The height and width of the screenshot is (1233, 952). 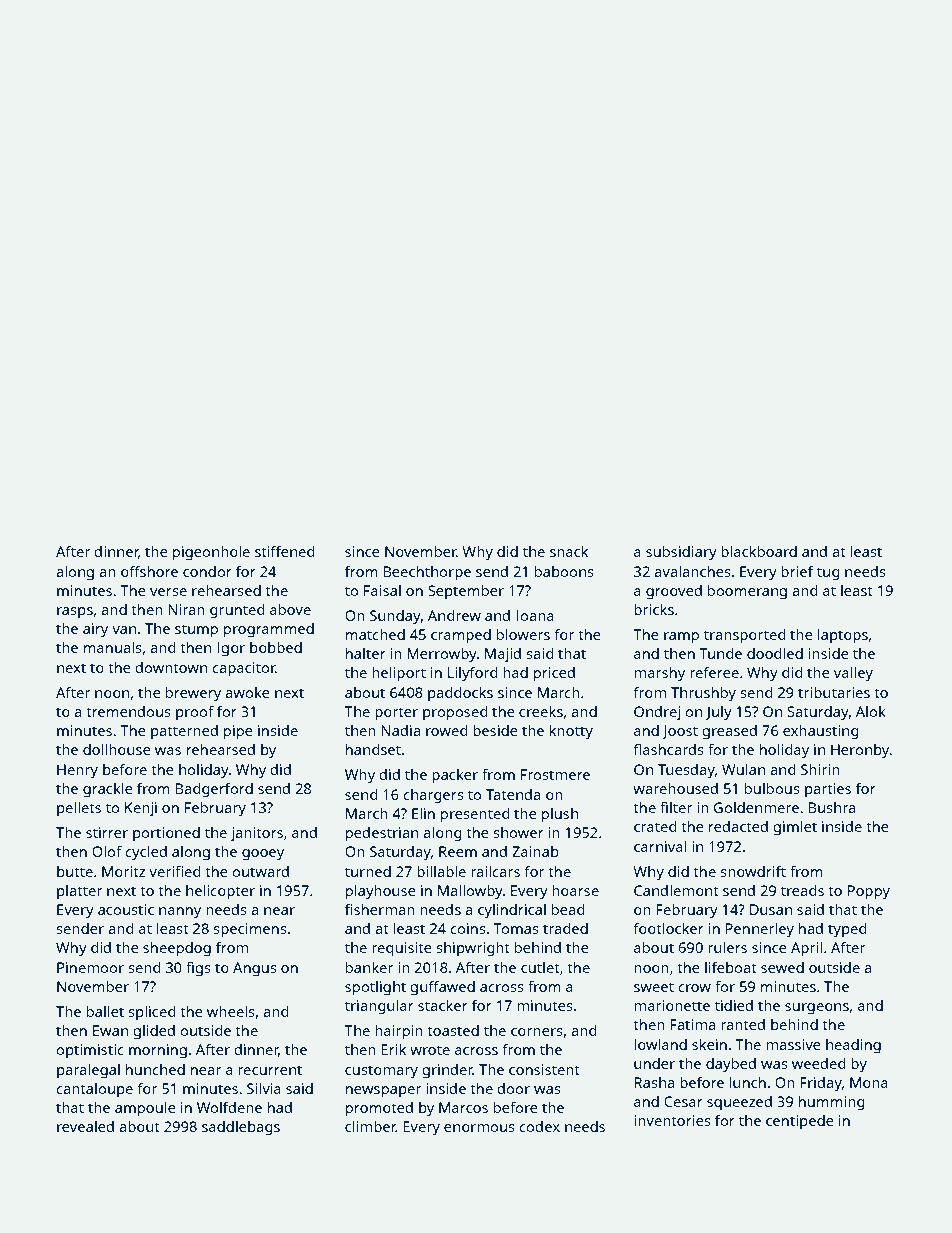 What do you see at coordinates (468, 928) in the screenshot?
I see `coins` at bounding box center [468, 928].
